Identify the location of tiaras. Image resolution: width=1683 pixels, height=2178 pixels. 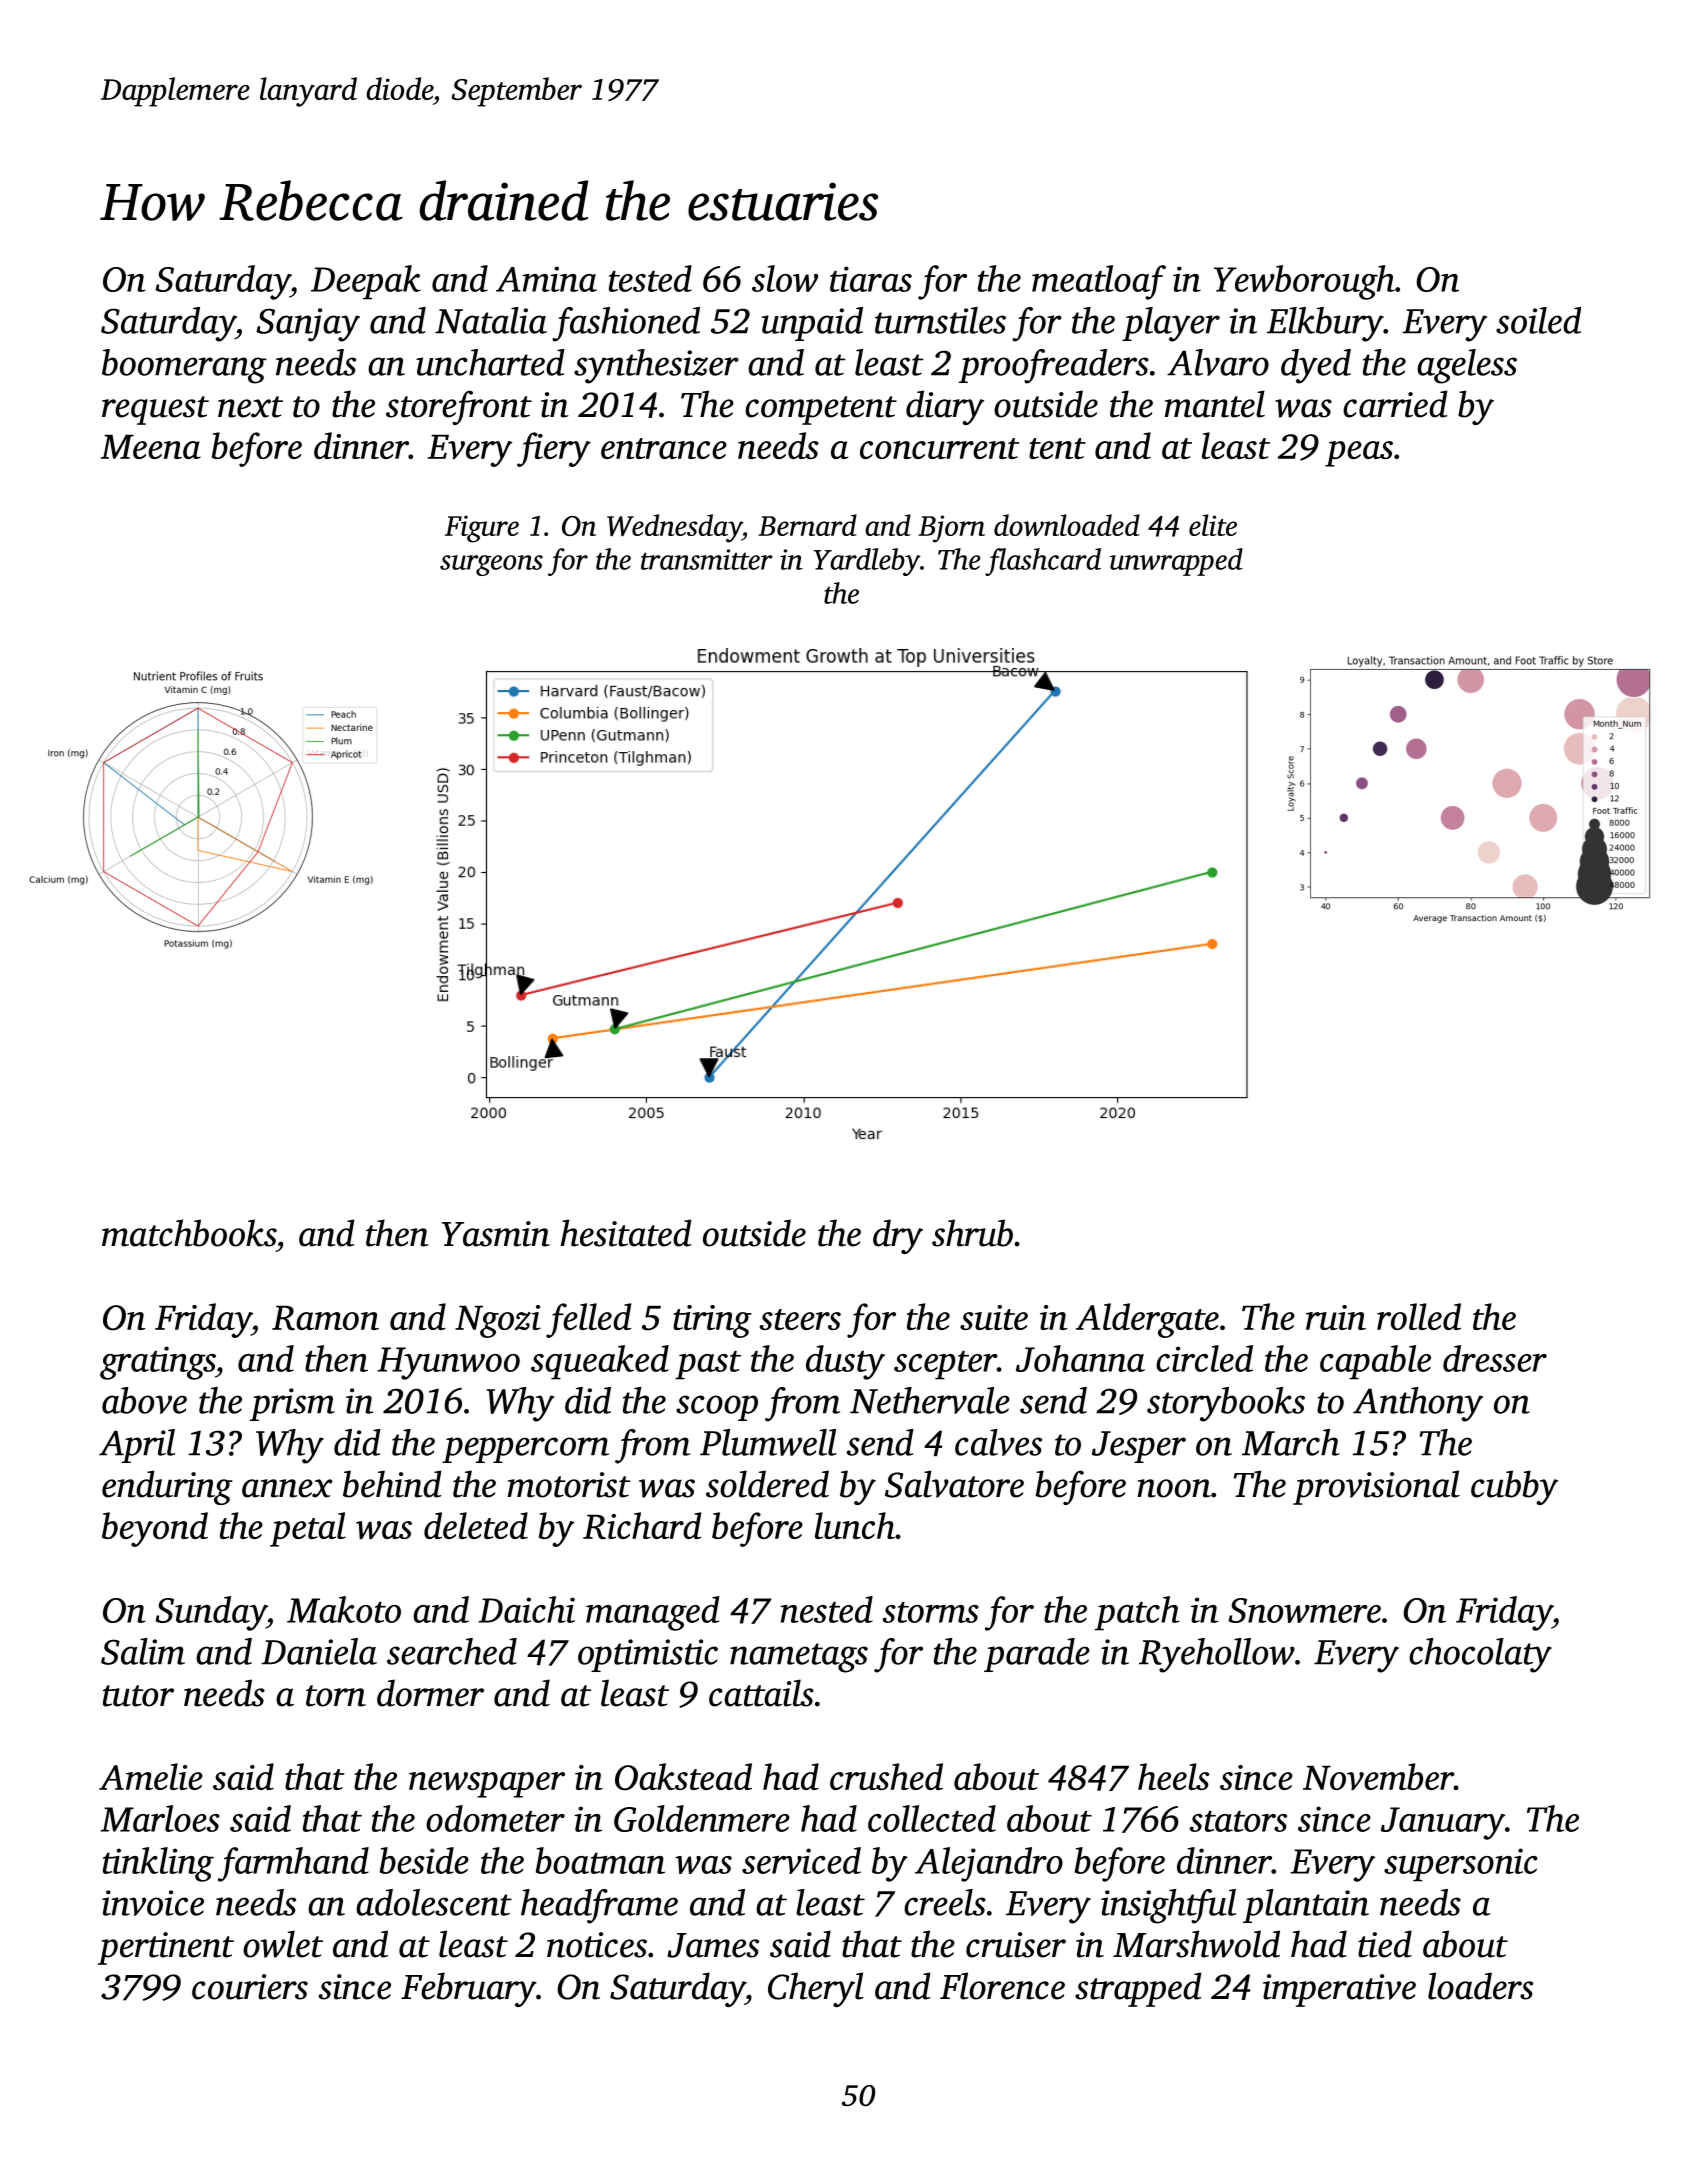
(871, 279).
